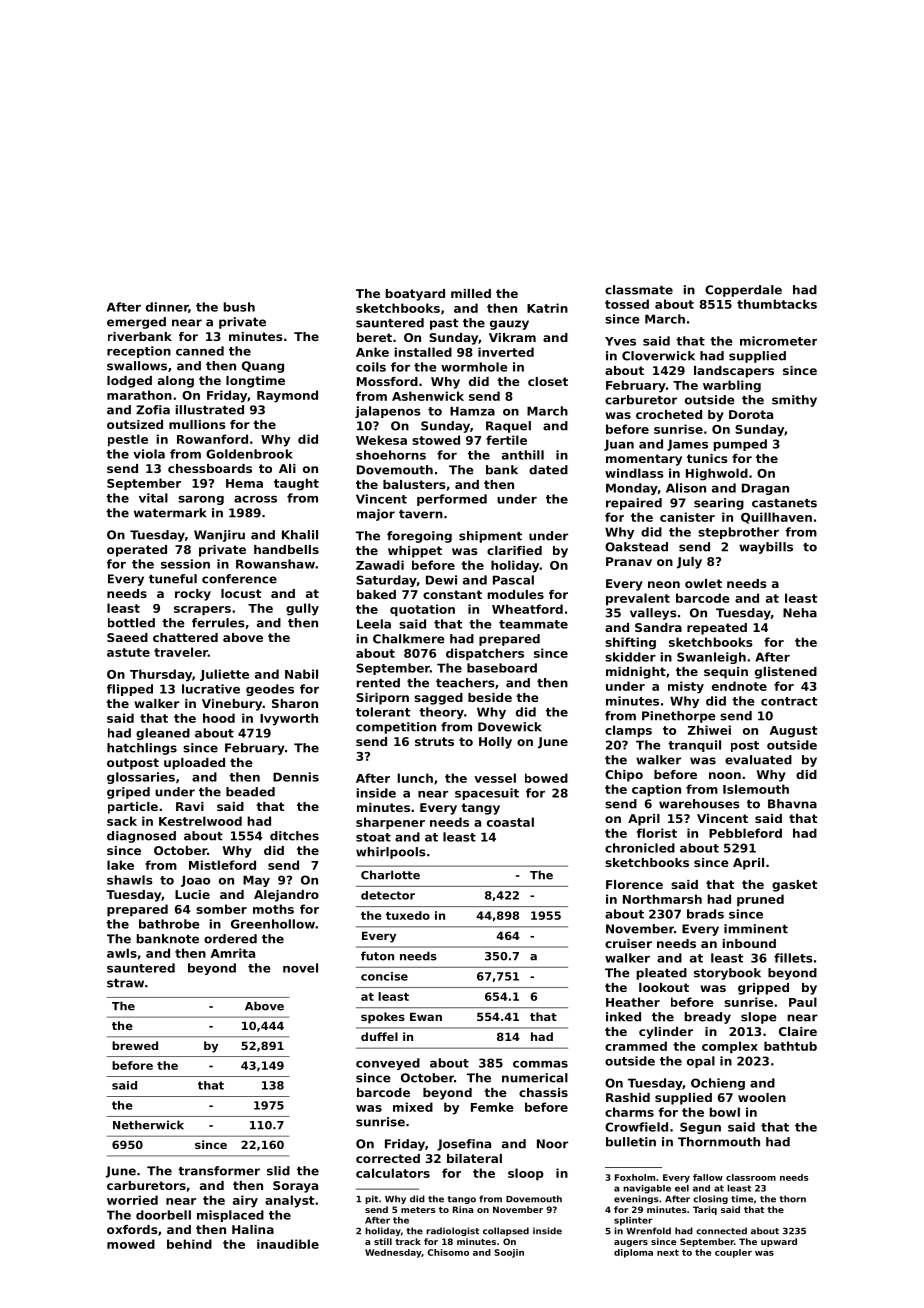  What do you see at coordinates (510, 822) in the screenshot?
I see `coastal` at bounding box center [510, 822].
